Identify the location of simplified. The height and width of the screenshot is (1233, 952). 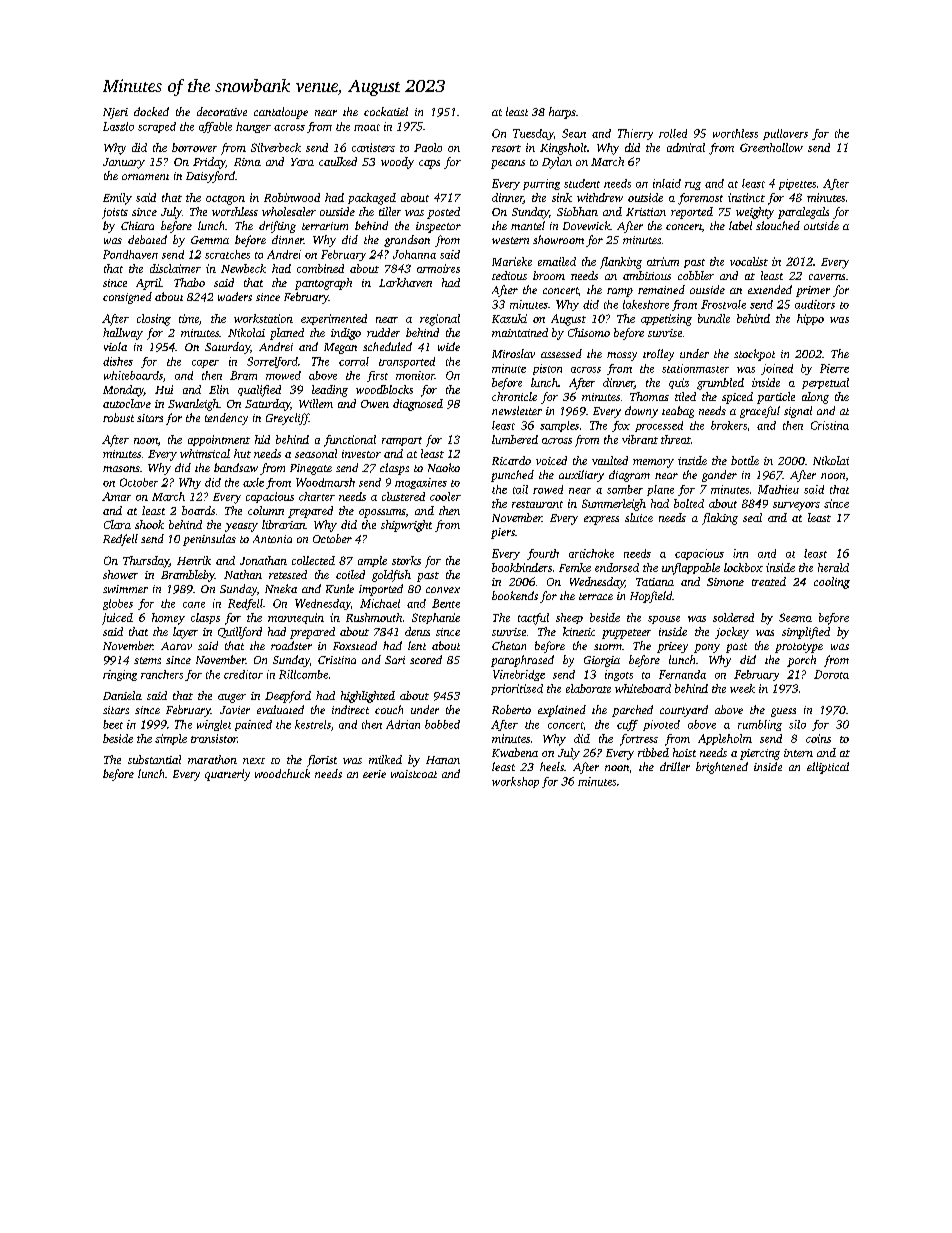
(806, 633).
